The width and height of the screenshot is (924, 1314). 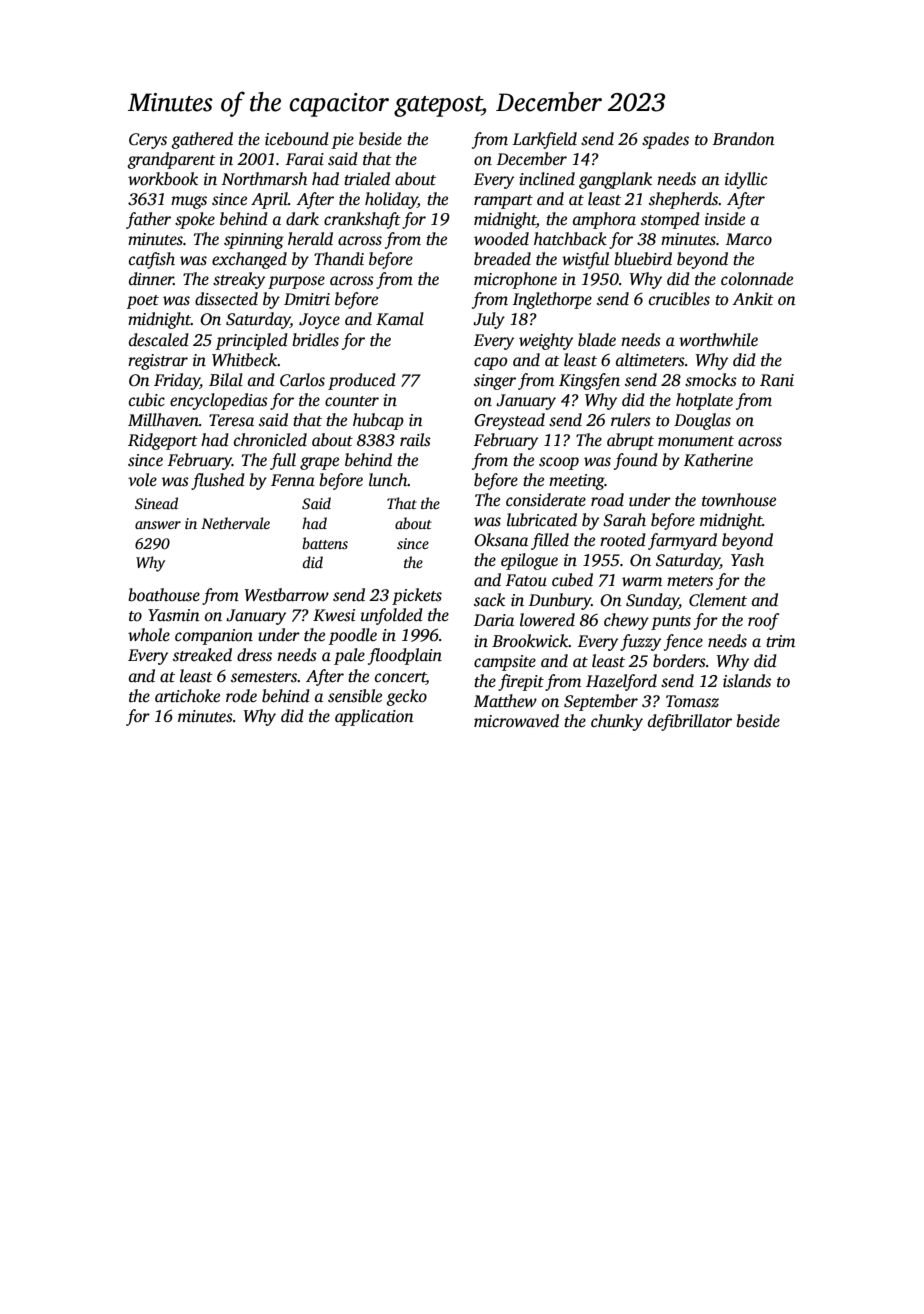 I want to click on cubic, so click(x=147, y=400).
